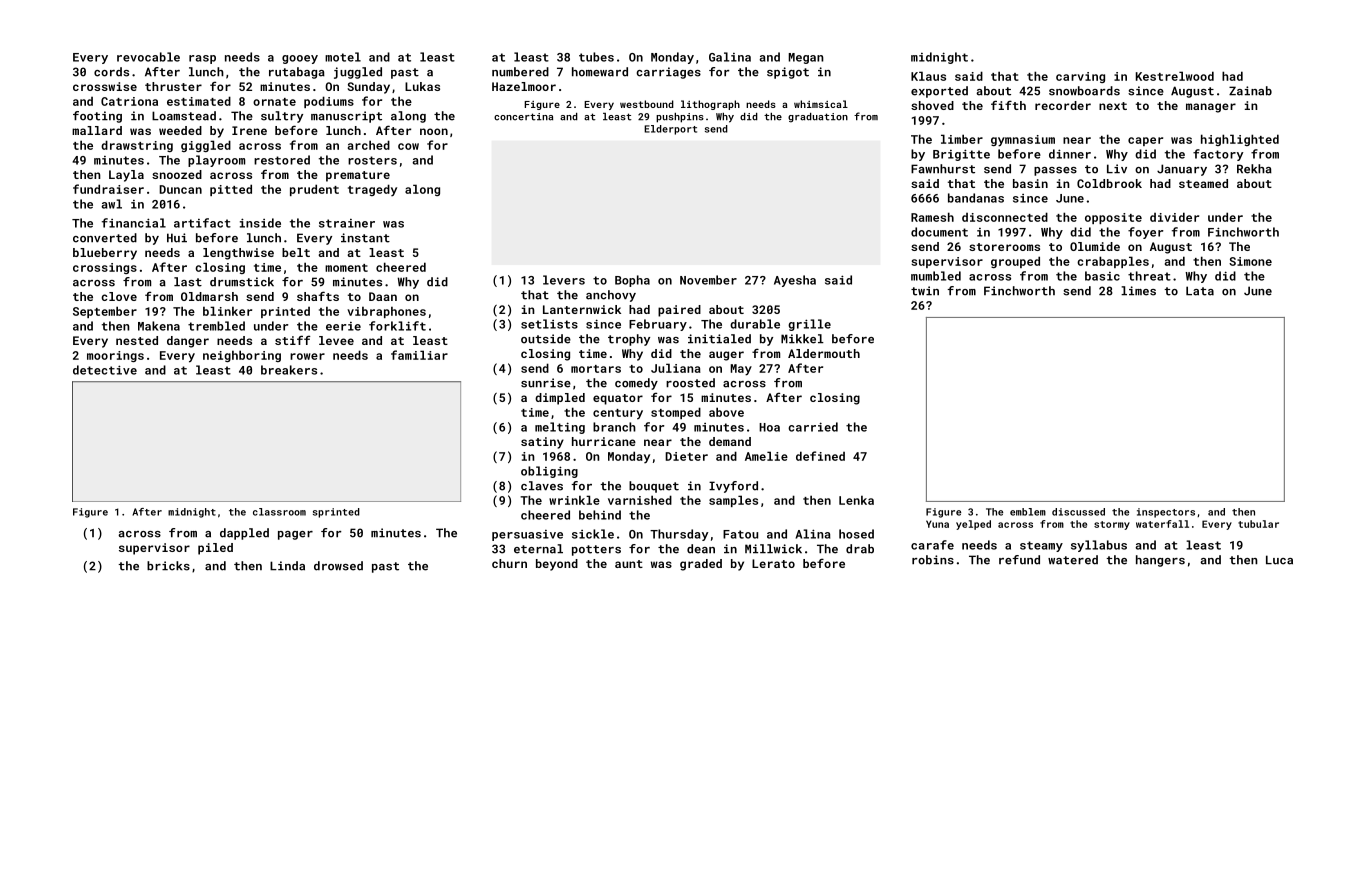 Image resolution: width=1372 pixels, height=887 pixels. I want to click on danger, so click(188, 342).
